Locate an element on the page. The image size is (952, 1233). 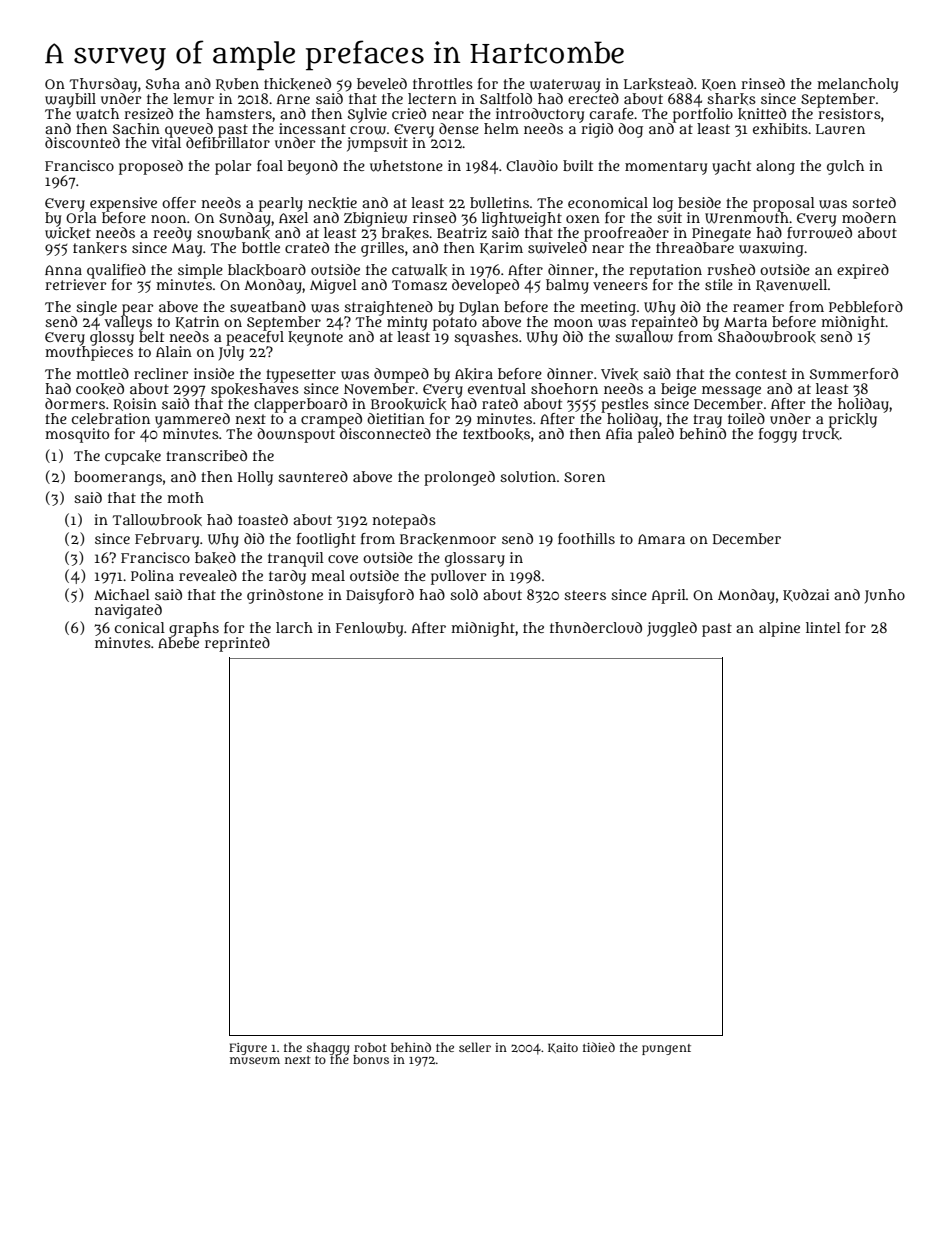
Pebbleford is located at coordinates (866, 306).
